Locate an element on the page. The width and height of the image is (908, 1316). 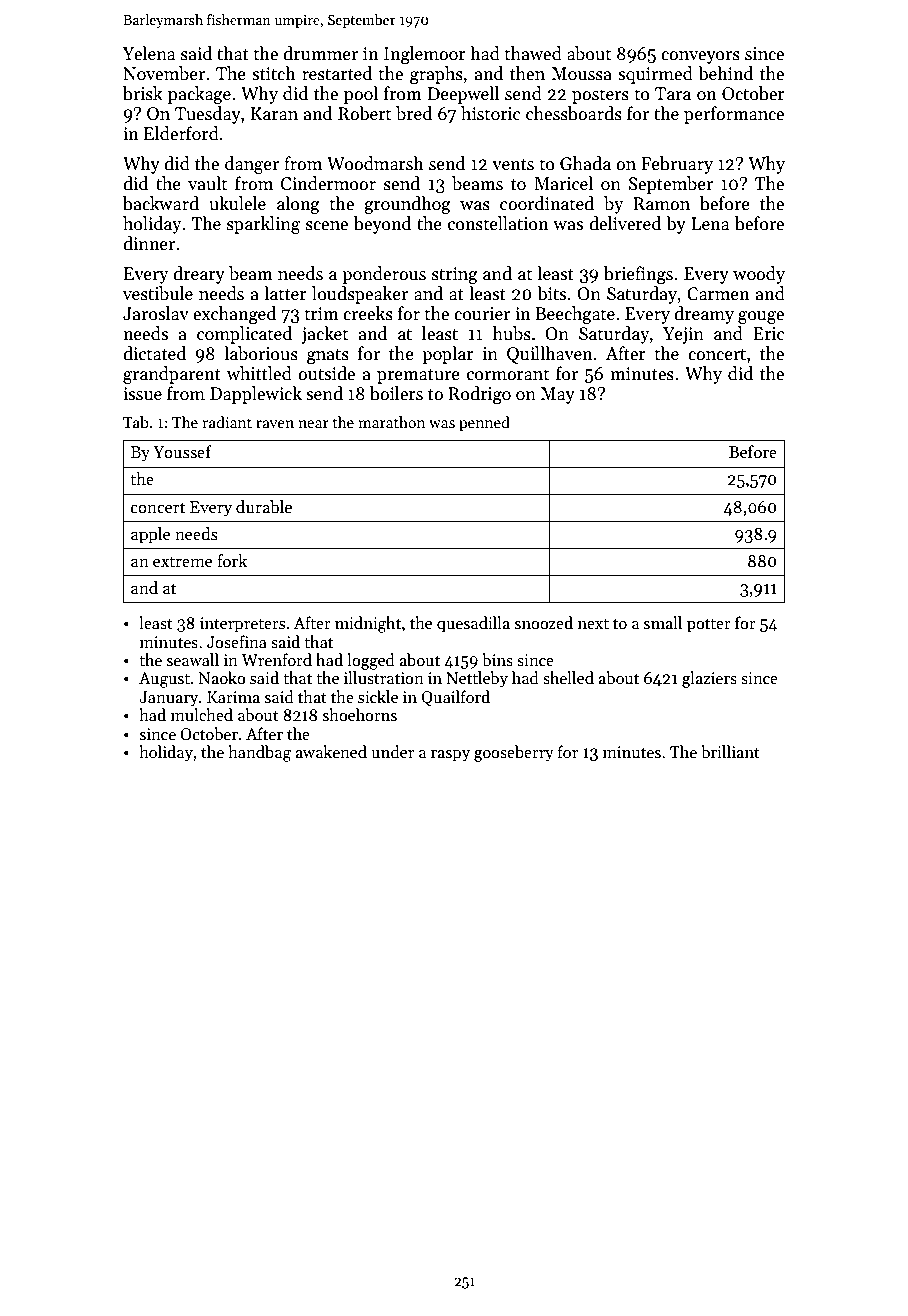
seawall is located at coordinates (193, 659).
